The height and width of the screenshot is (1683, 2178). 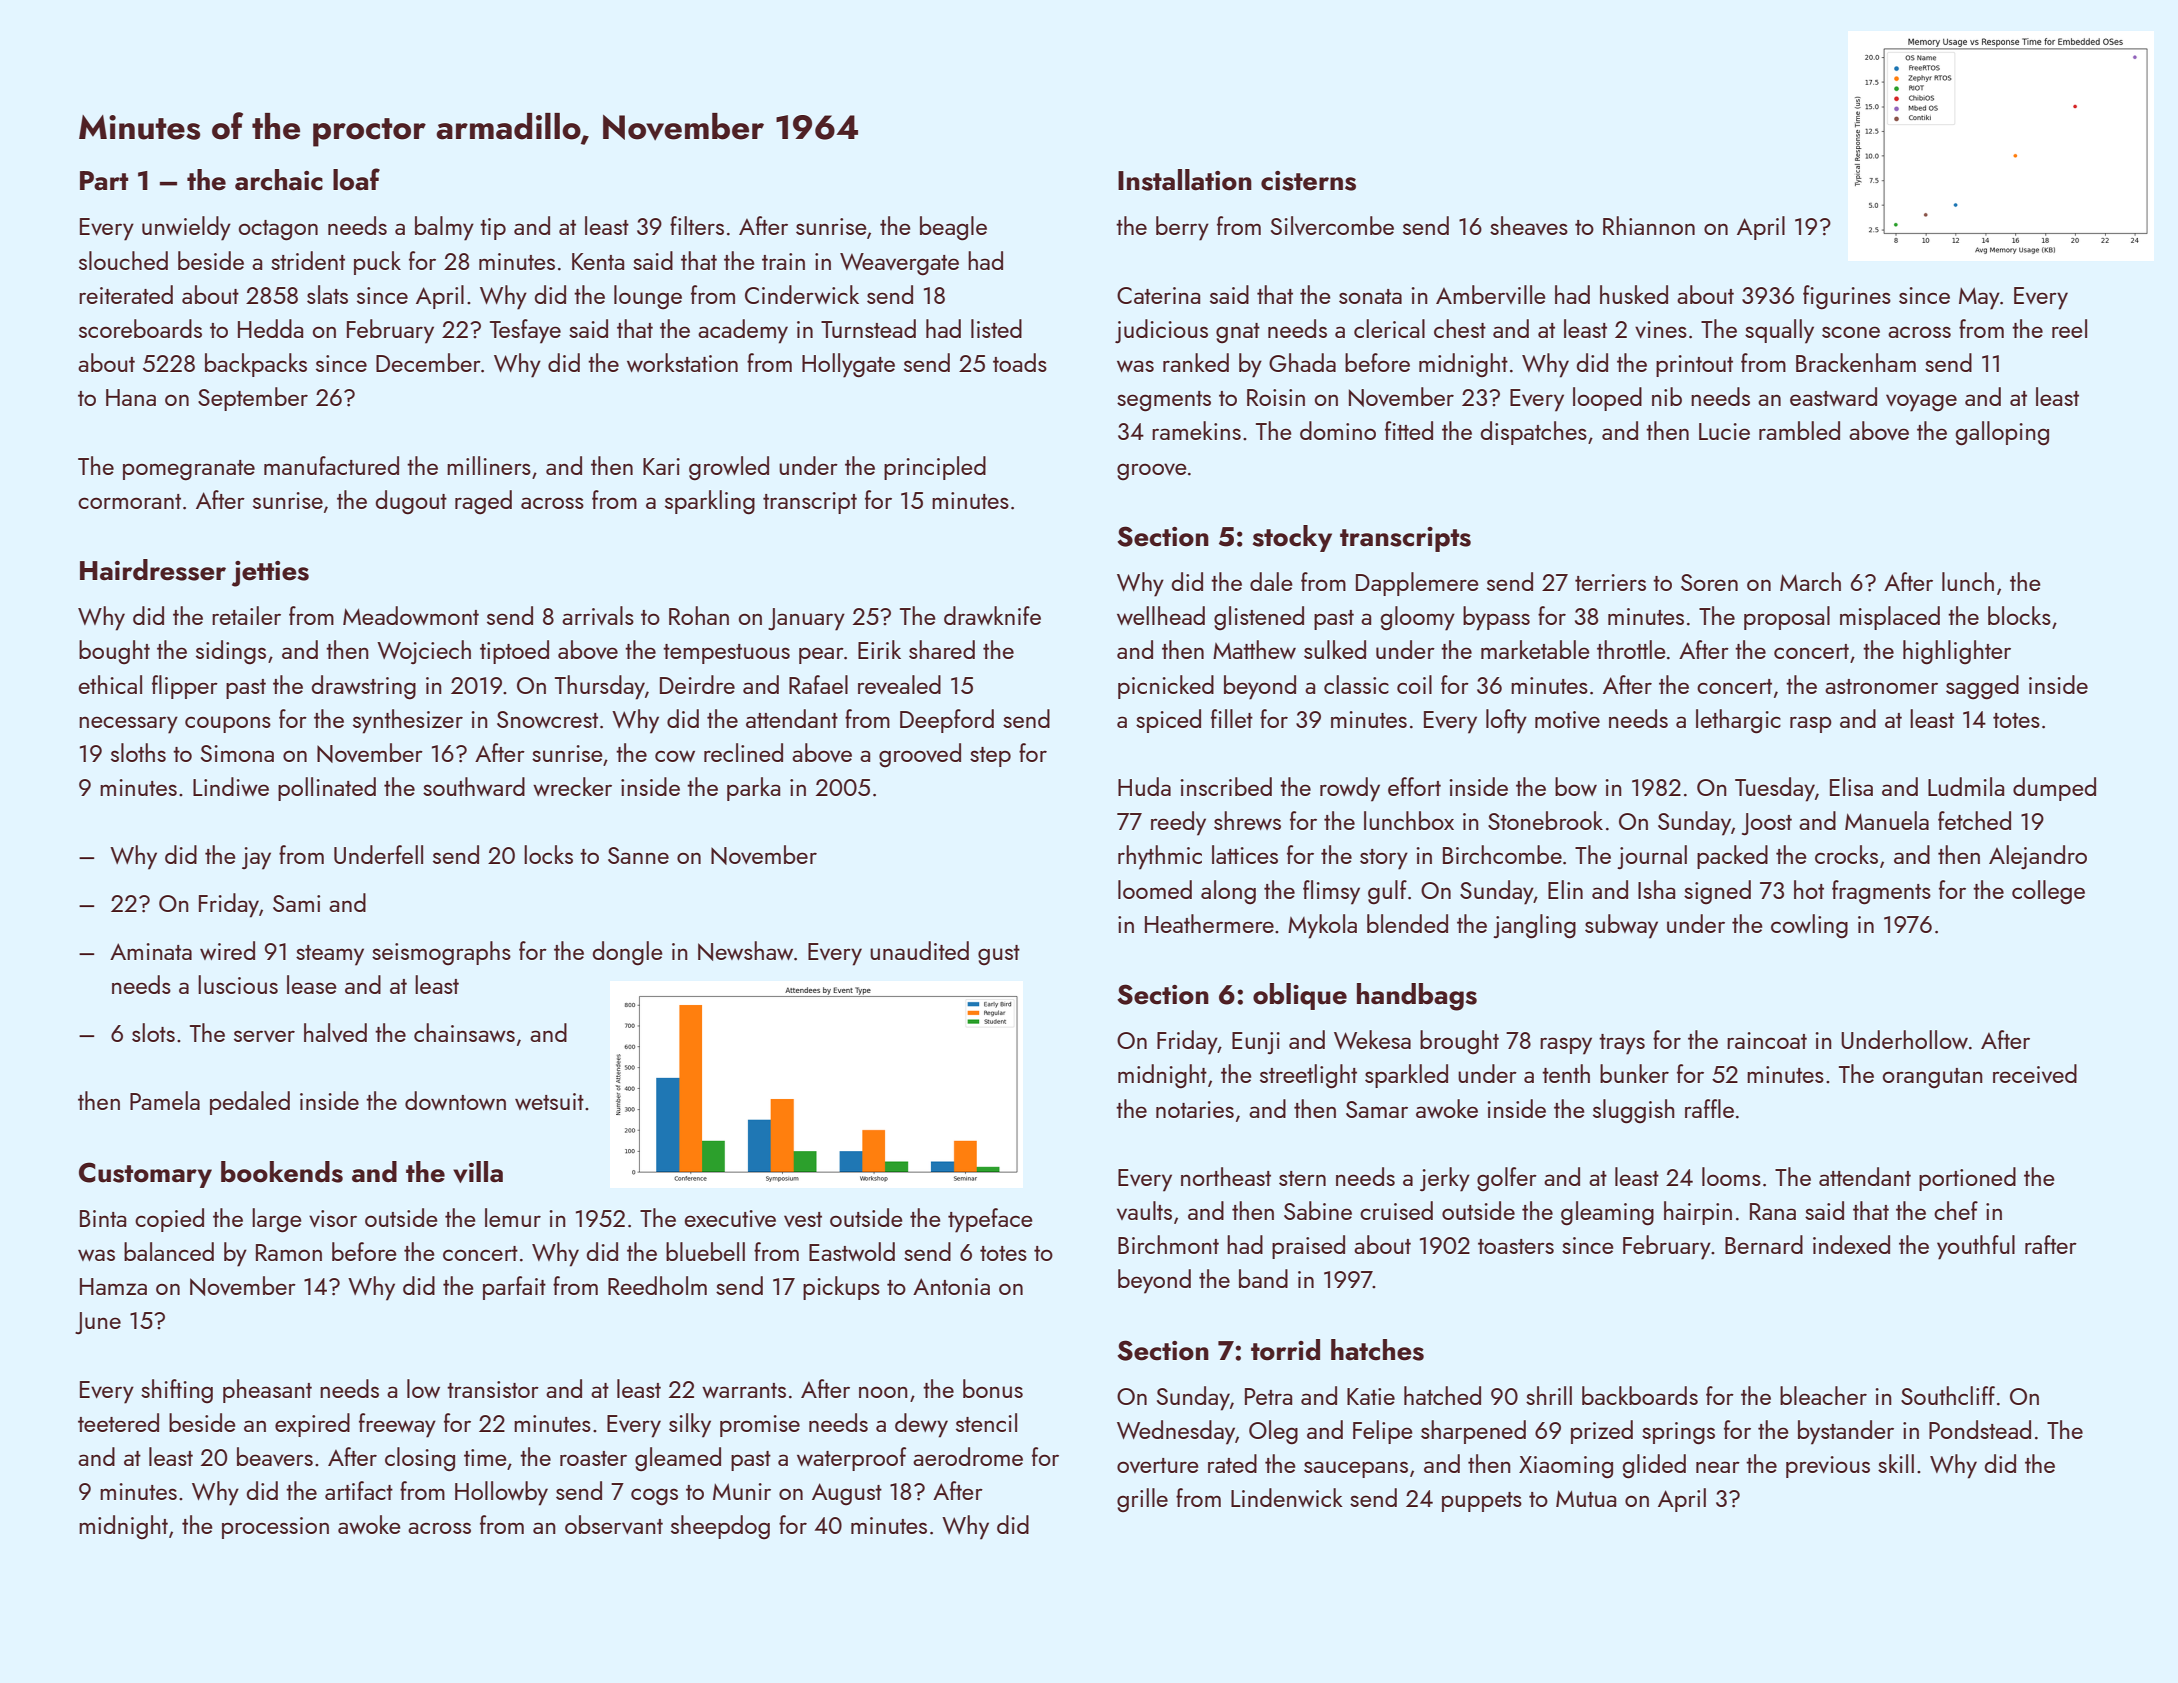 I want to click on Bernard, so click(x=1764, y=1244).
